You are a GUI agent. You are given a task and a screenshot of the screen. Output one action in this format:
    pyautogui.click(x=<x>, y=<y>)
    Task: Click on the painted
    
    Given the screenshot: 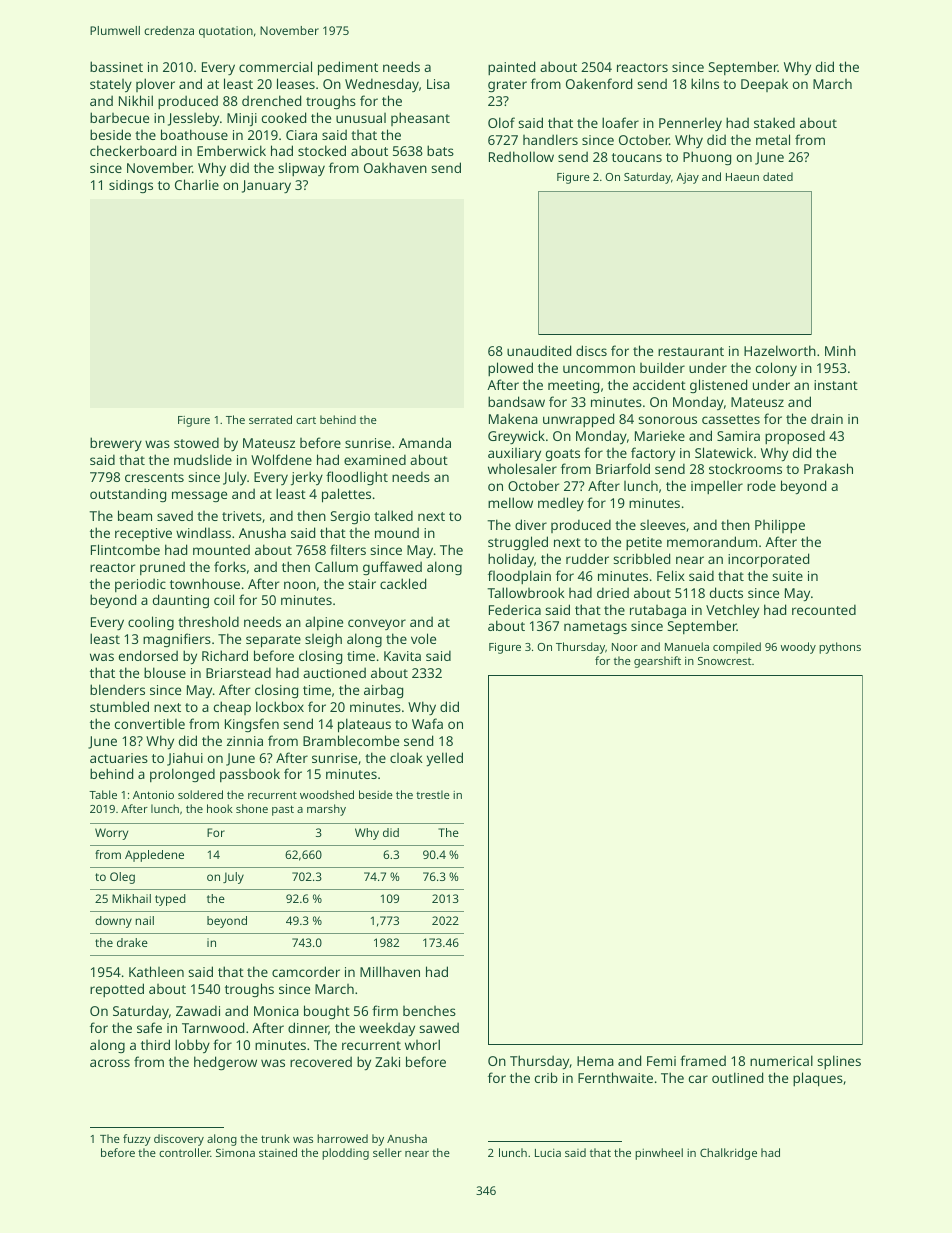 What is the action you would take?
    pyautogui.click(x=511, y=68)
